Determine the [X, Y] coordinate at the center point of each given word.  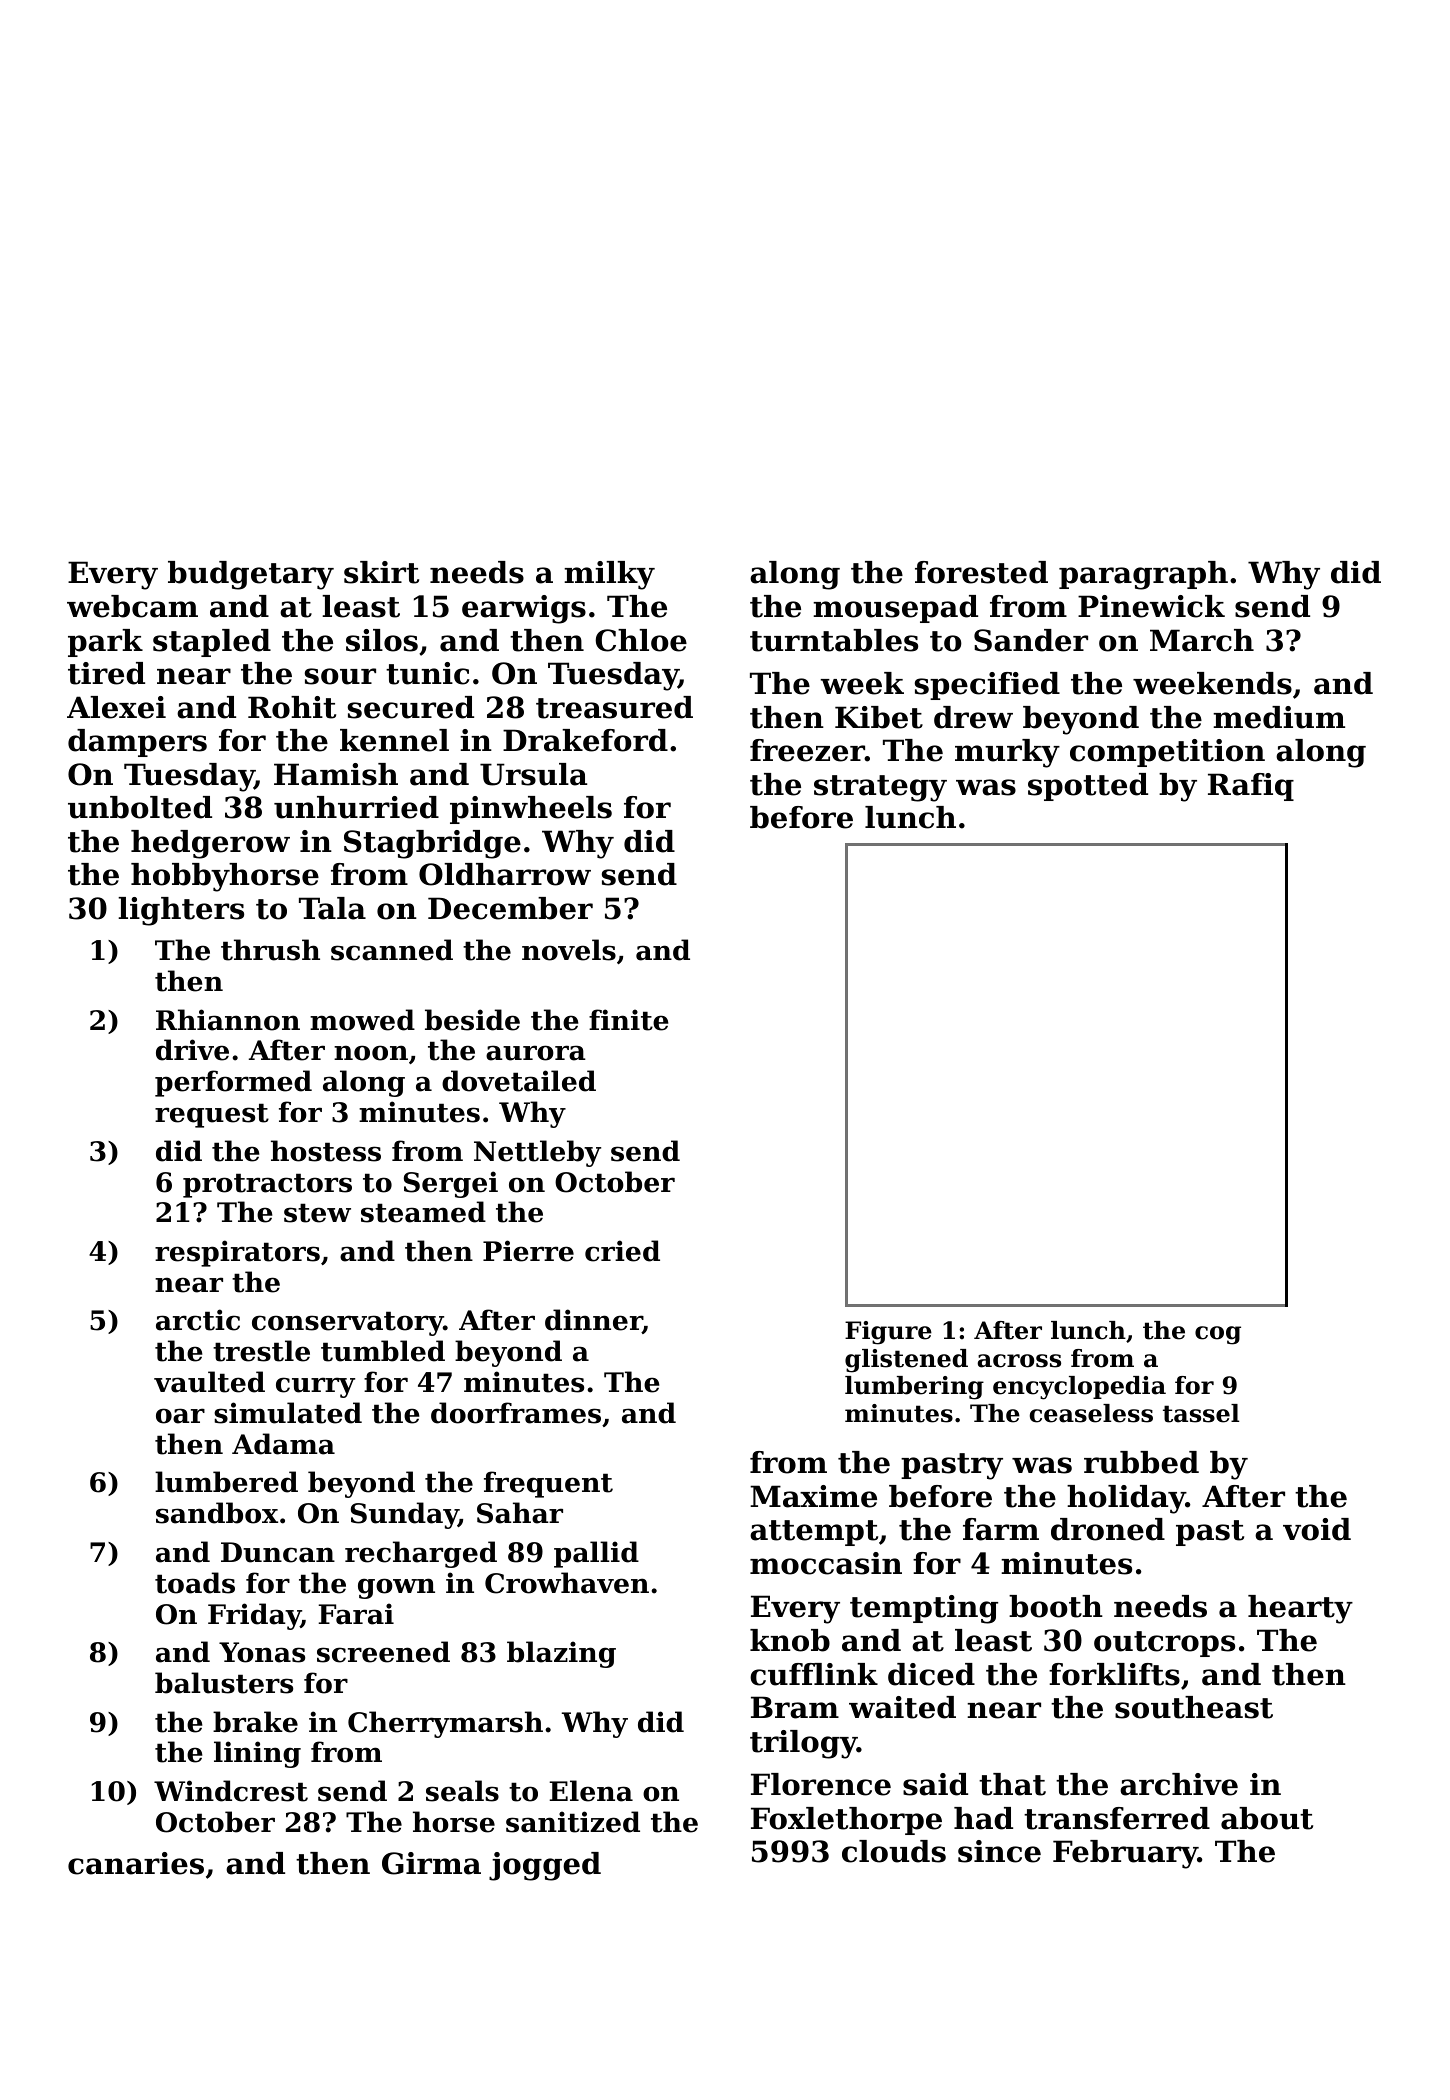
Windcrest [231, 1791]
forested [981, 572]
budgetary [251, 575]
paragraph [1143, 575]
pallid [596, 1554]
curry [315, 1387]
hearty [1300, 1609]
